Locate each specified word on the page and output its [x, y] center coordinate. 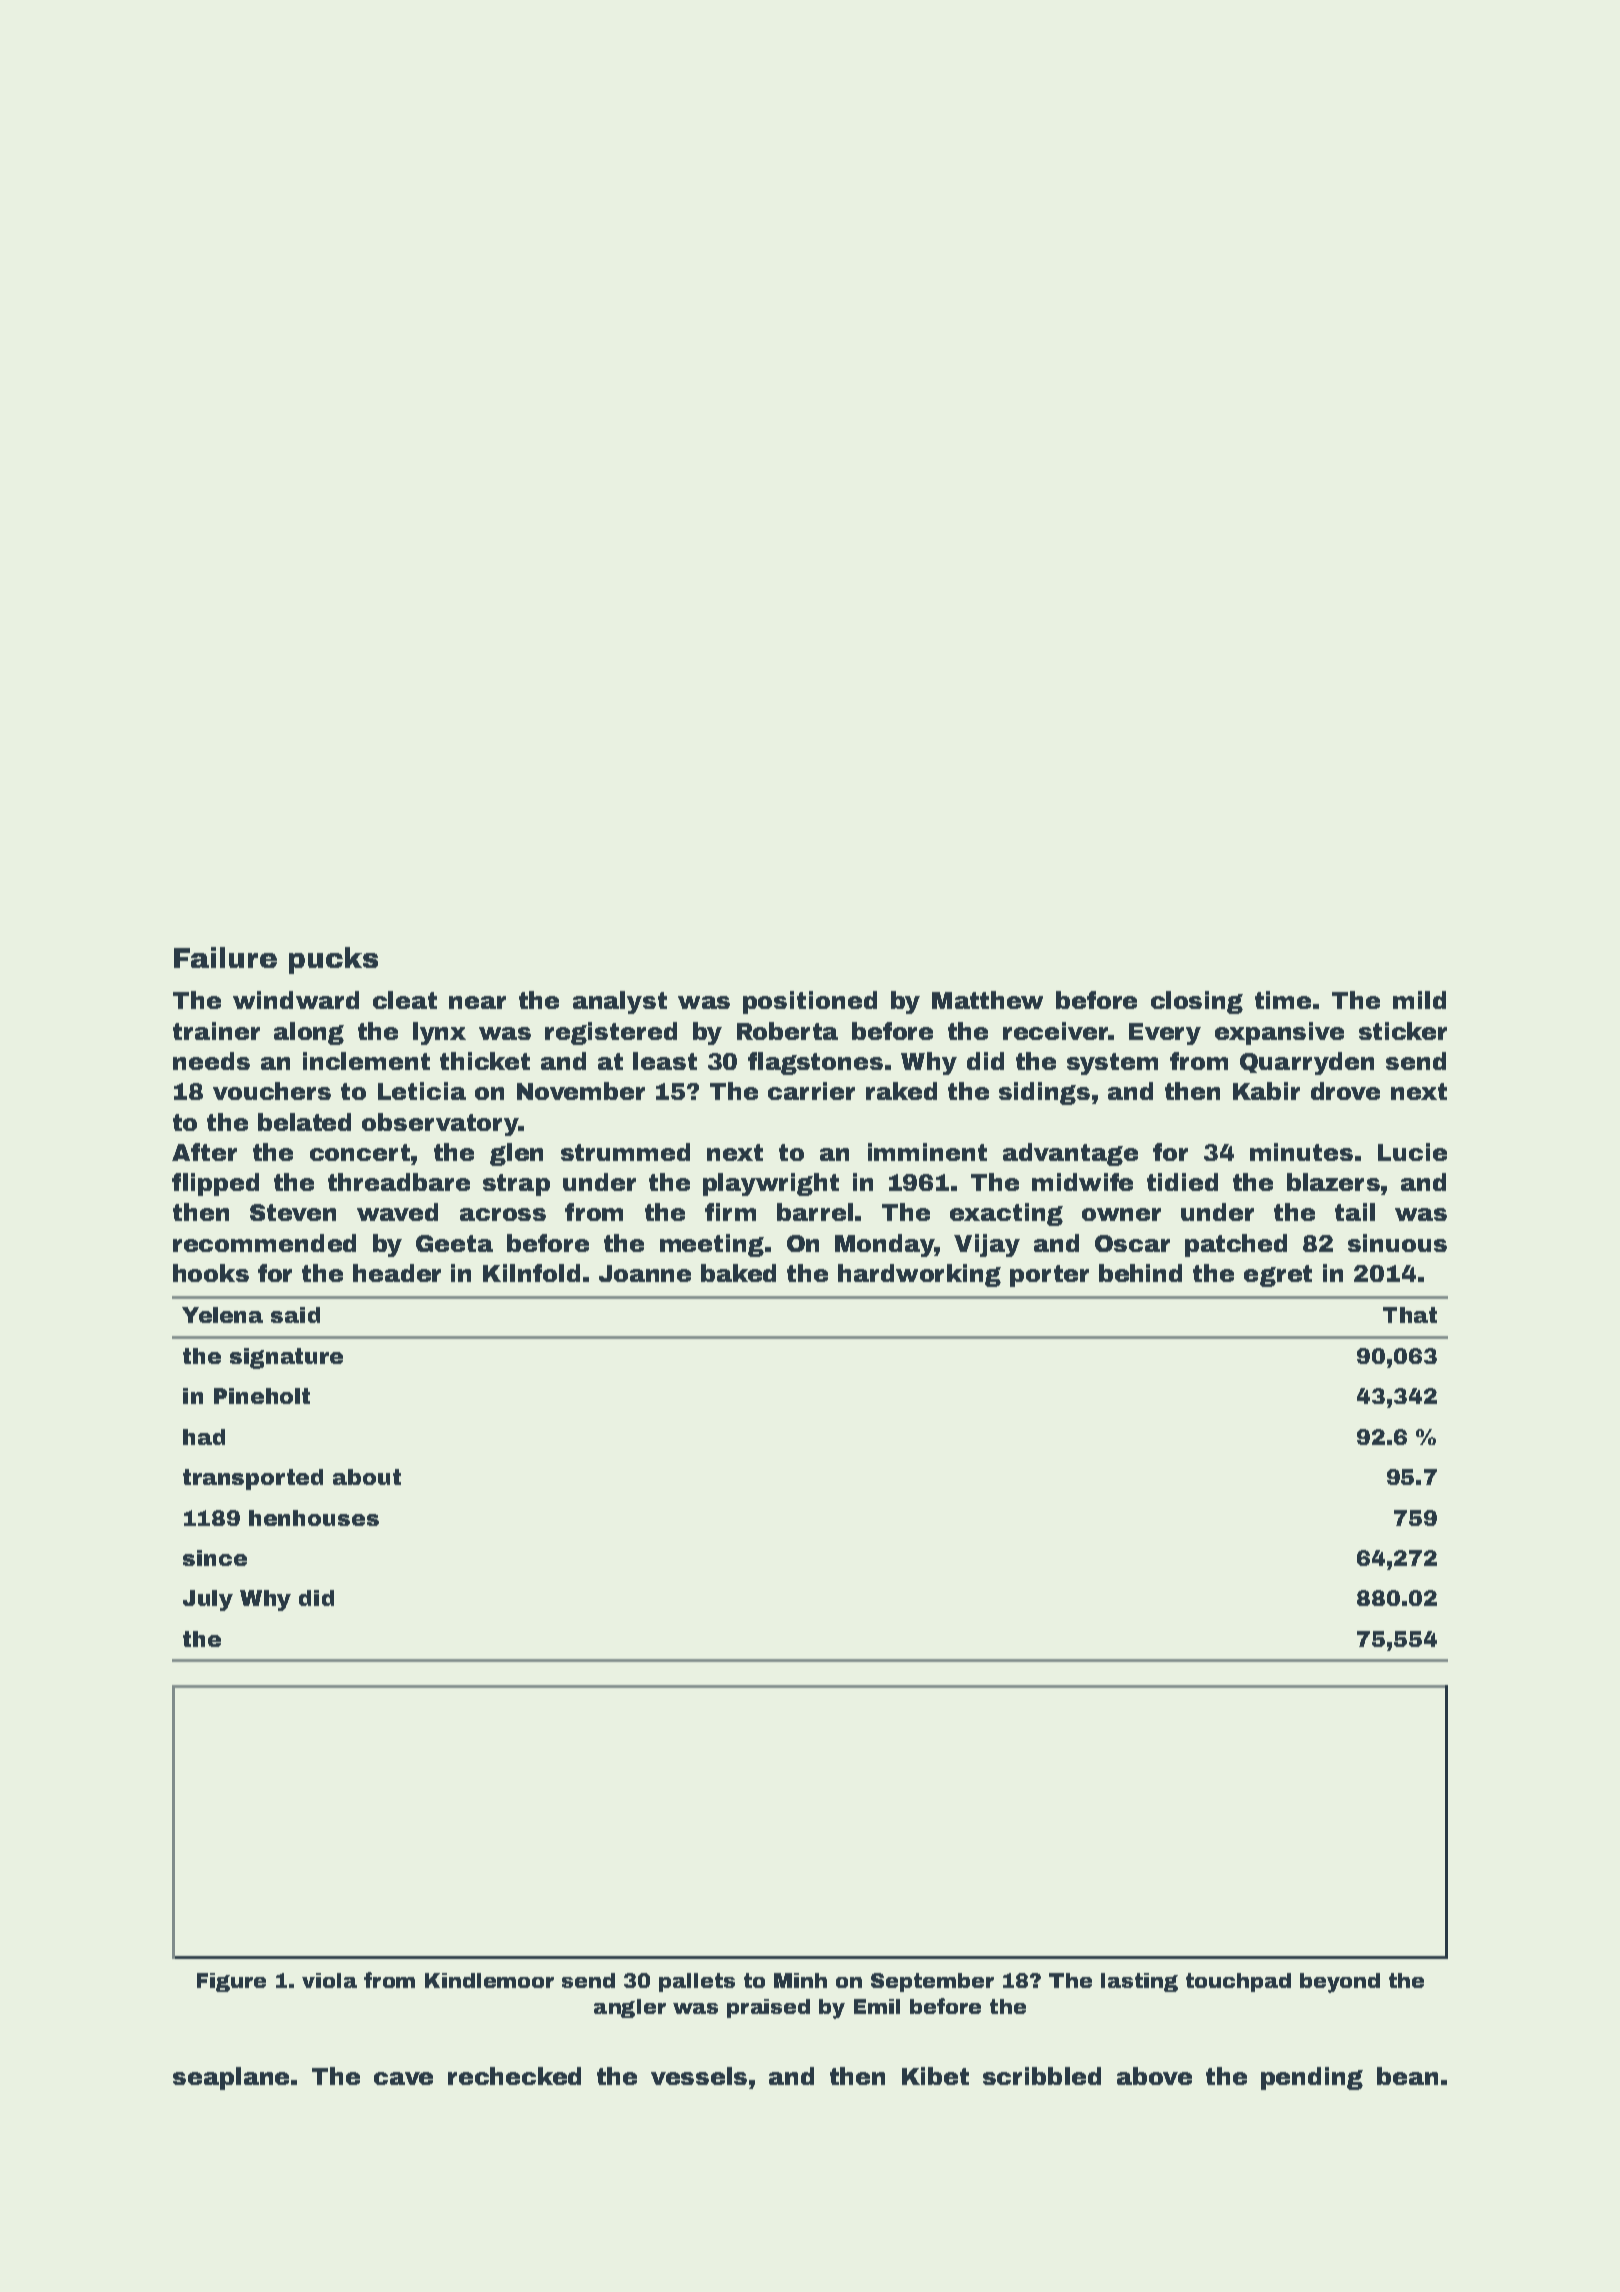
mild [1419, 1000]
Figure [231, 1982]
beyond [1340, 1983]
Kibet [935, 2076]
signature [286, 1358]
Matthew [987, 1000]
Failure [225, 957]
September [932, 1982]
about [367, 1477]
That [1410, 1315]
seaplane [231, 2078]
